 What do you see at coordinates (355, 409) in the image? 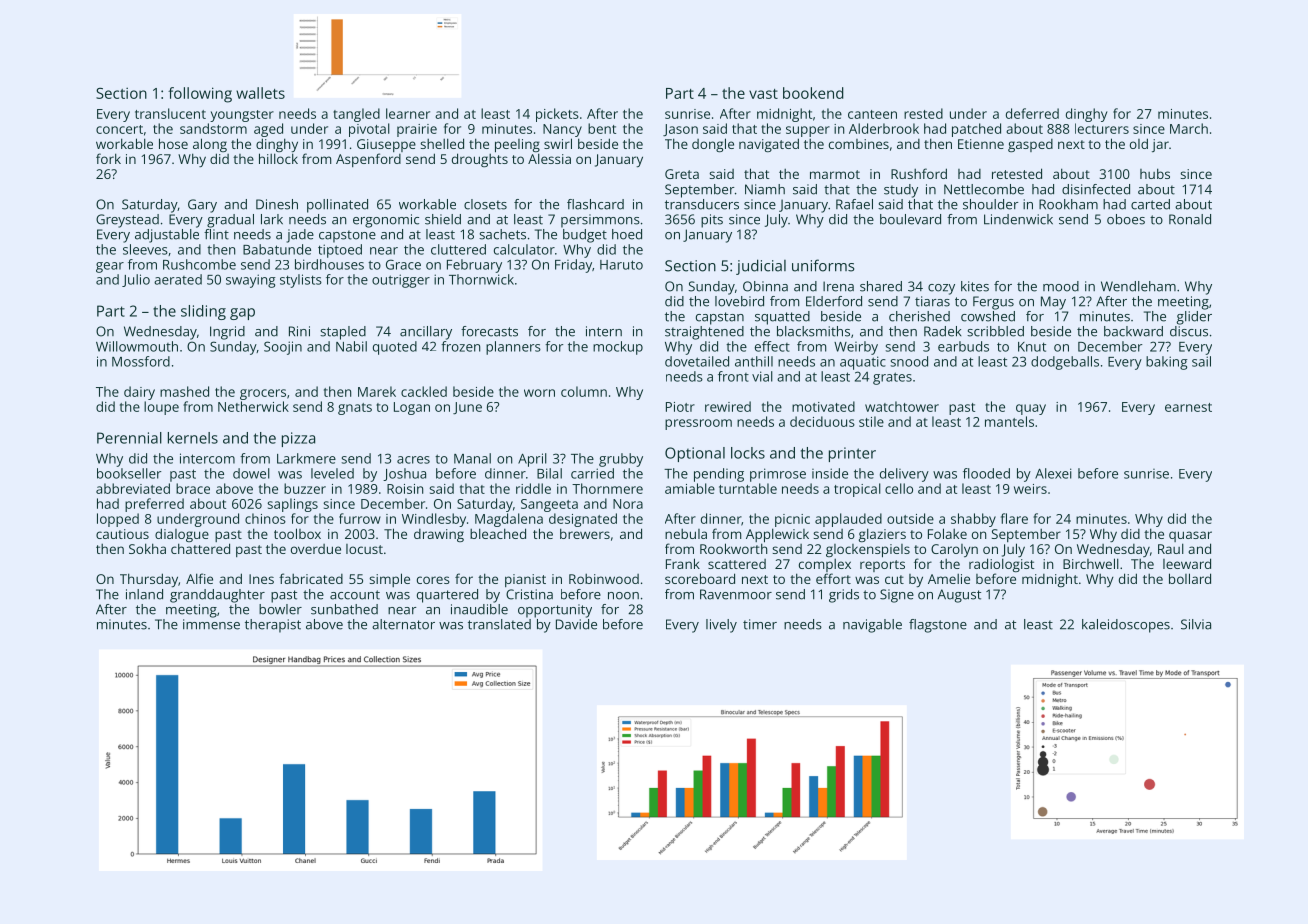
I see `gnats` at bounding box center [355, 409].
